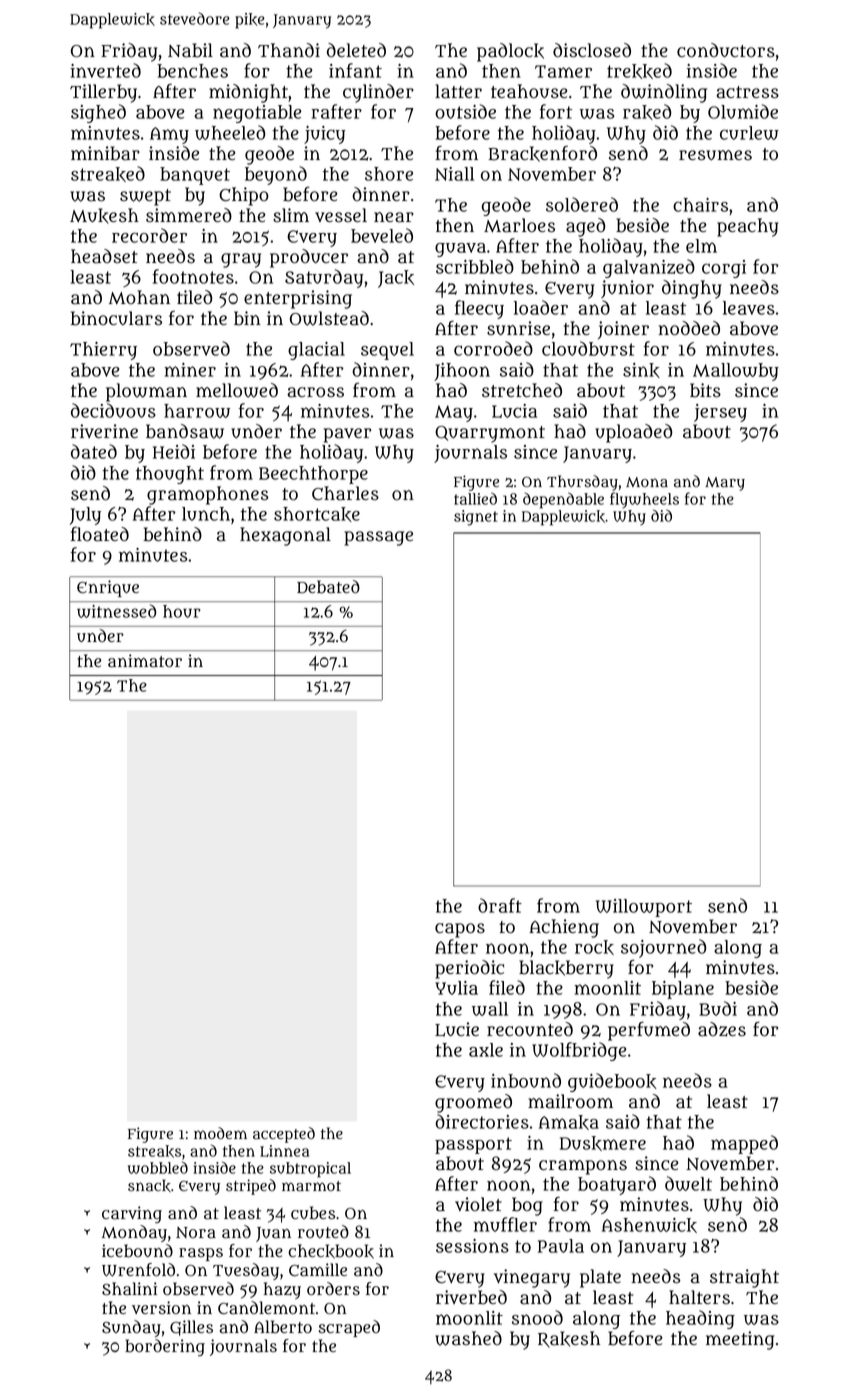 The image size is (849, 1400). What do you see at coordinates (740, 1340) in the screenshot?
I see `meeting` at bounding box center [740, 1340].
